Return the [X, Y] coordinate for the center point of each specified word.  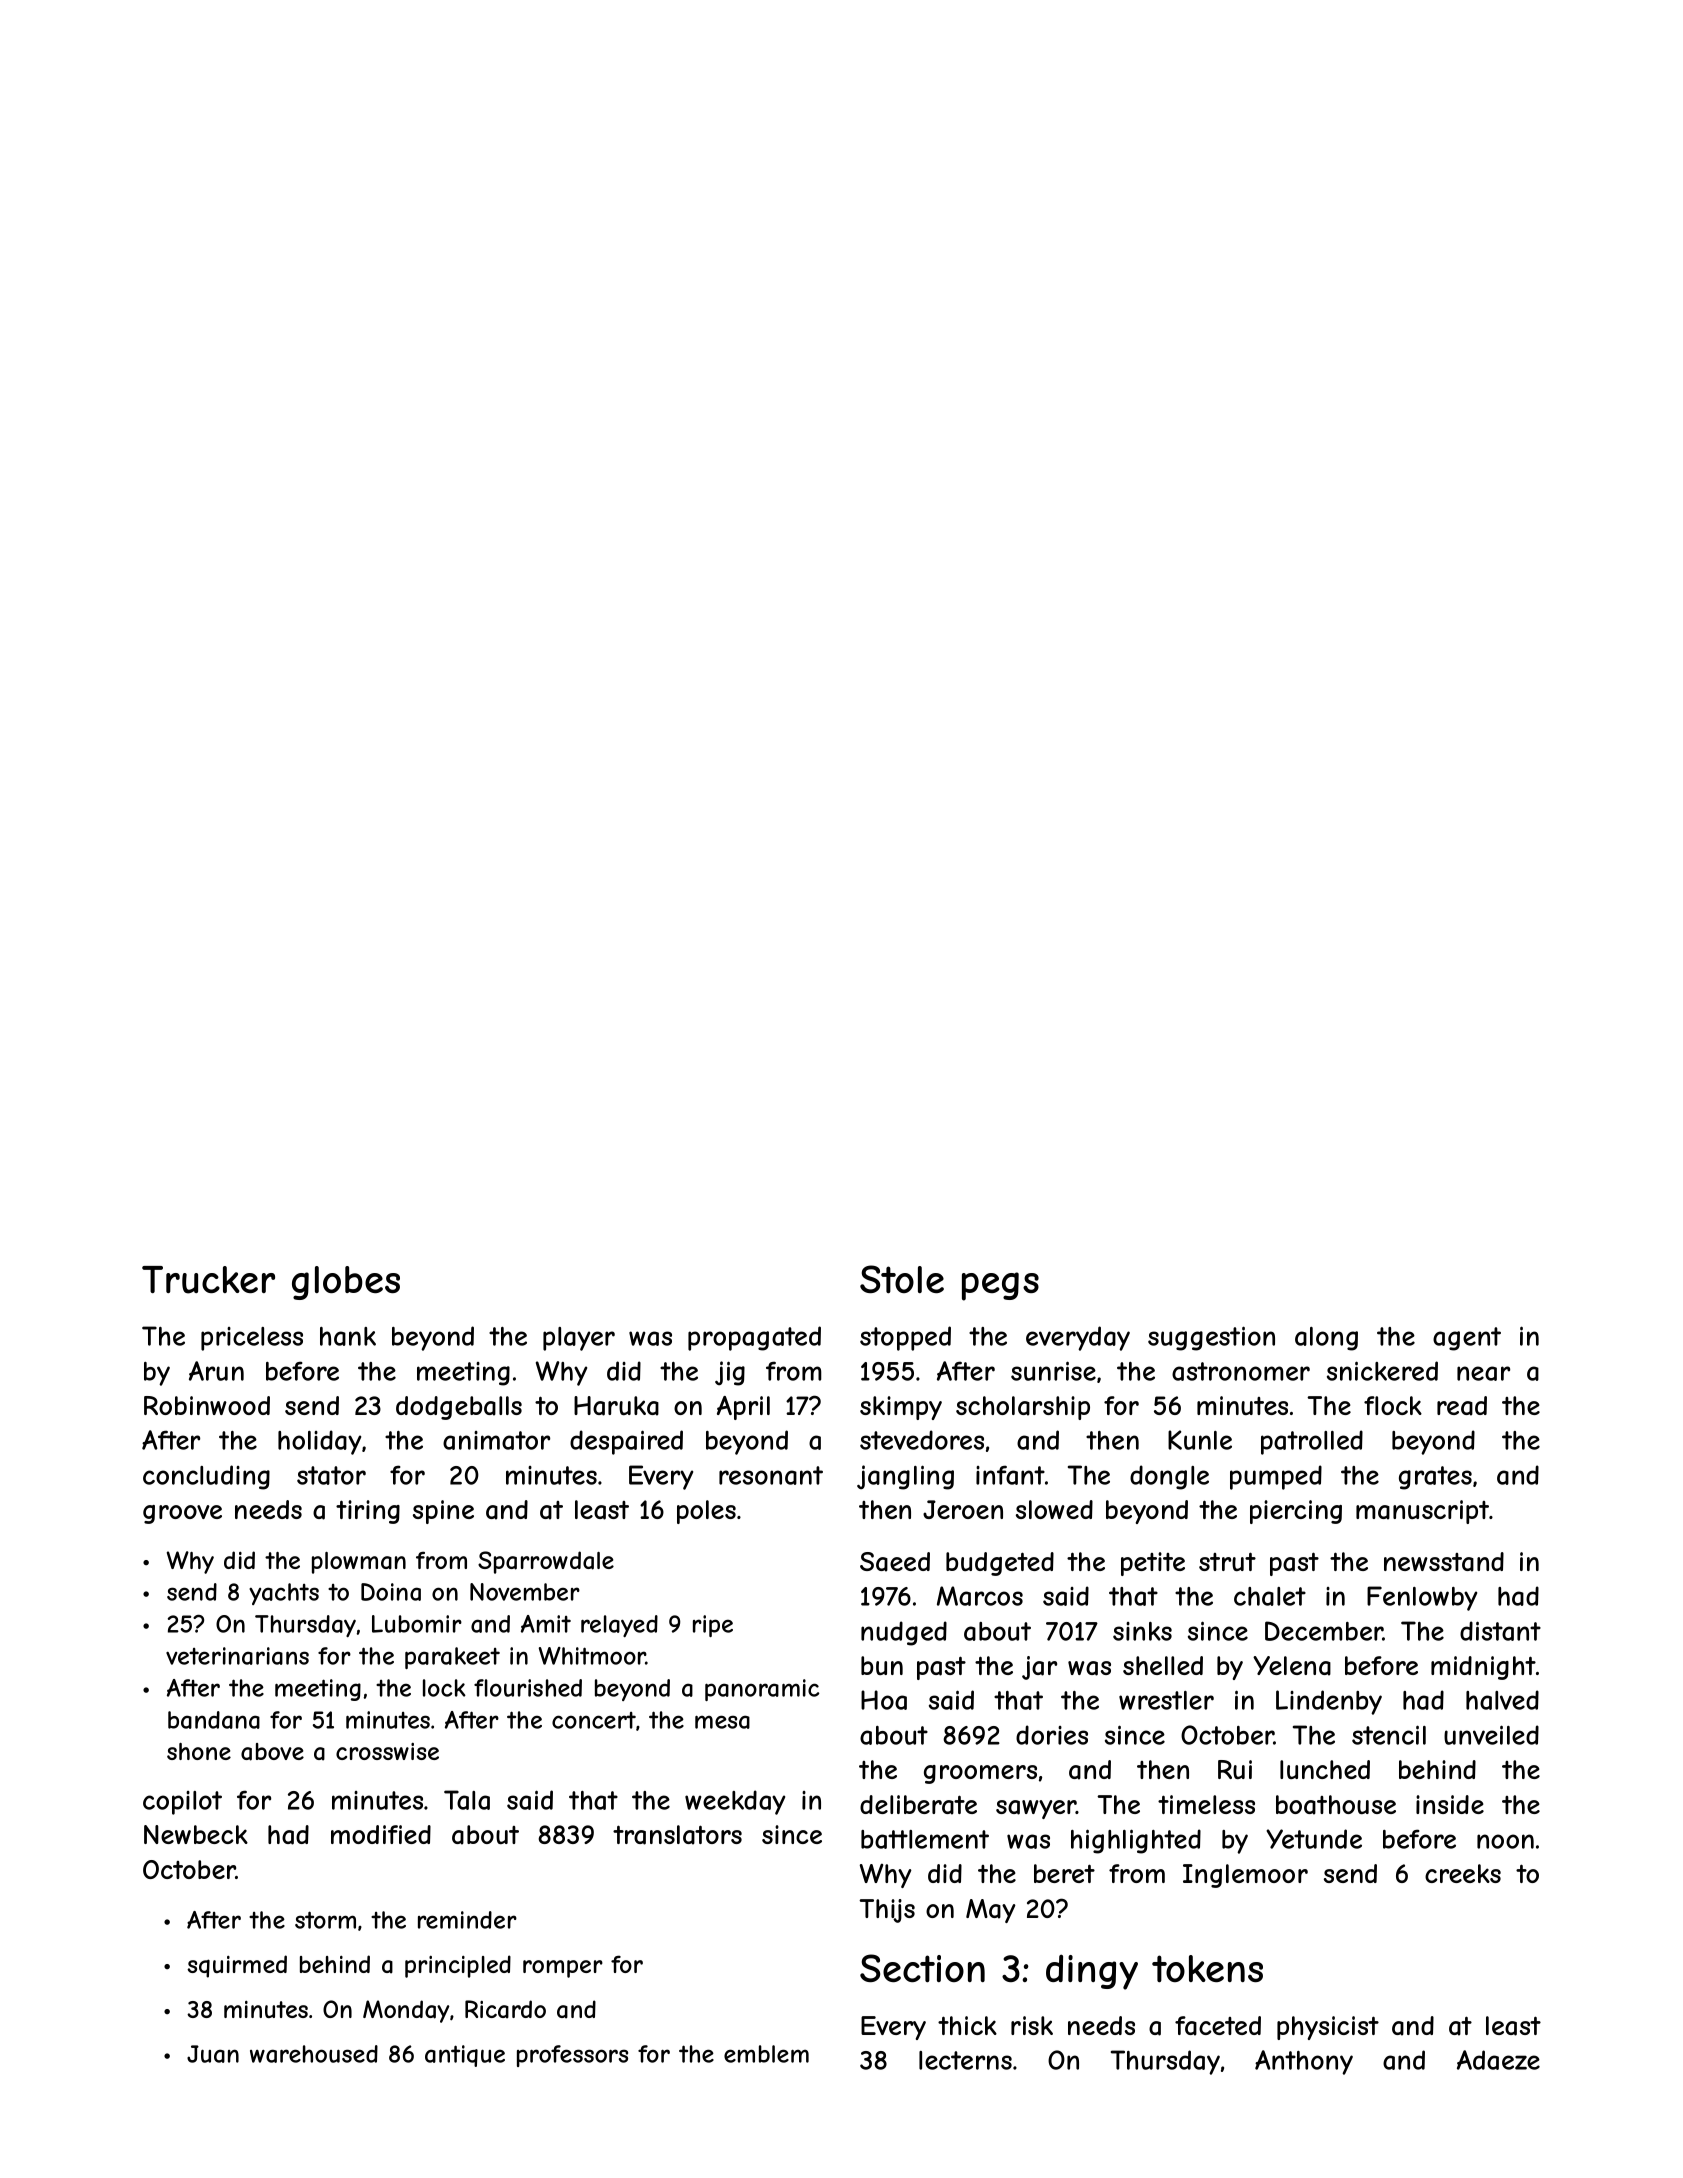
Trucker [208, 1280]
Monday [406, 2011]
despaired [626, 1442]
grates [1435, 1478]
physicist [1328, 2028]
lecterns [965, 2060]
